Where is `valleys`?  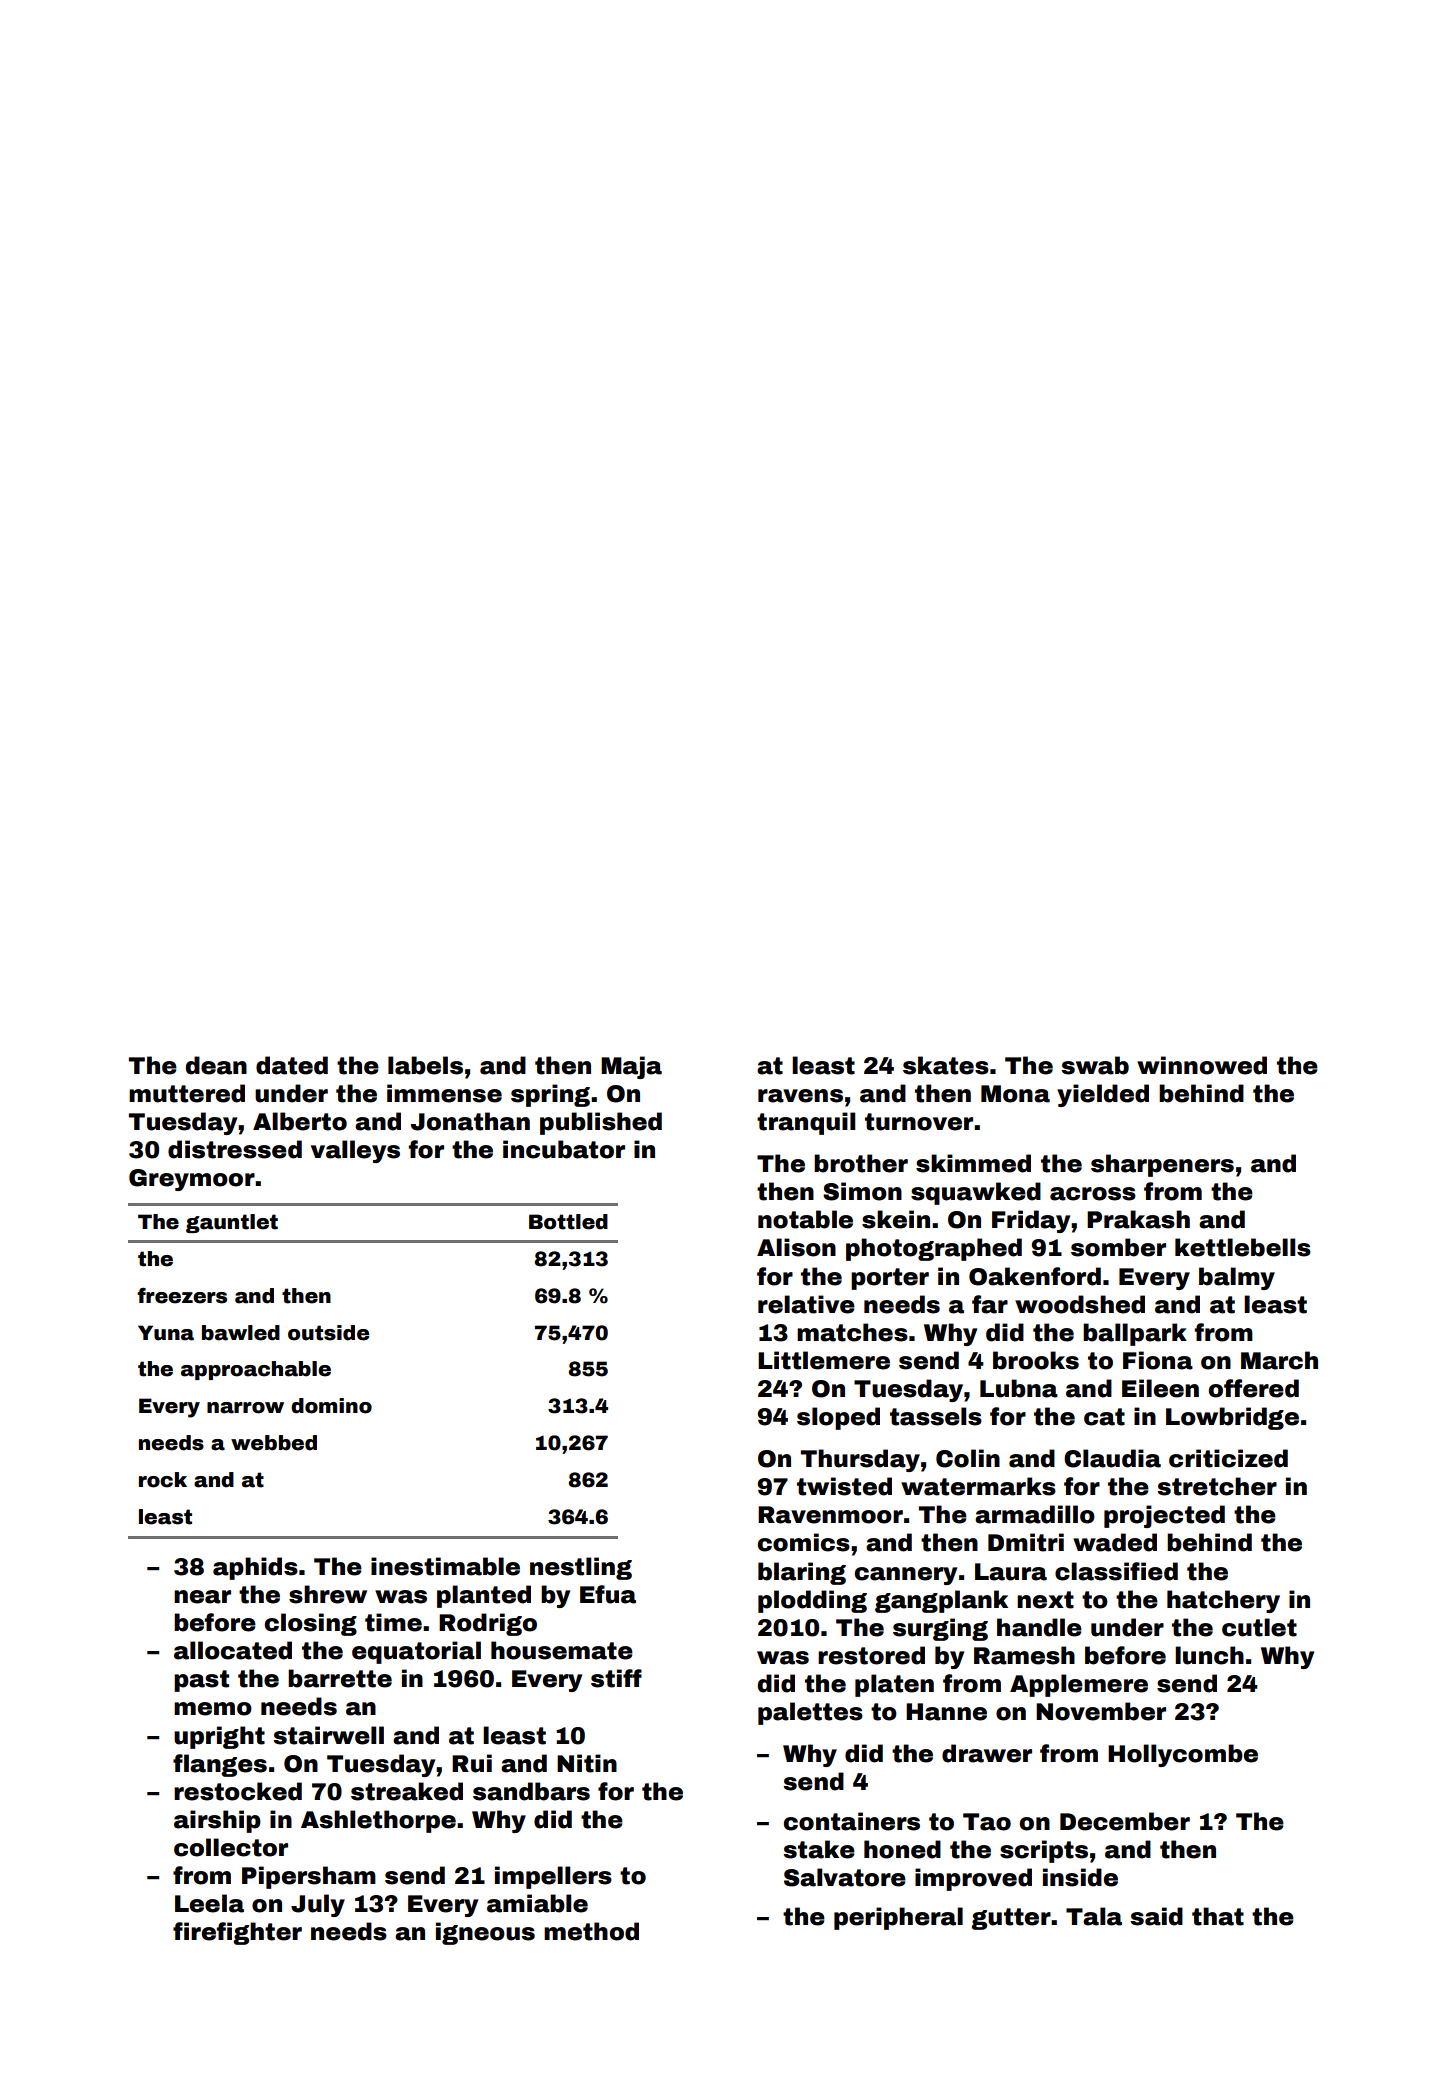
valleys is located at coordinates (355, 1151).
